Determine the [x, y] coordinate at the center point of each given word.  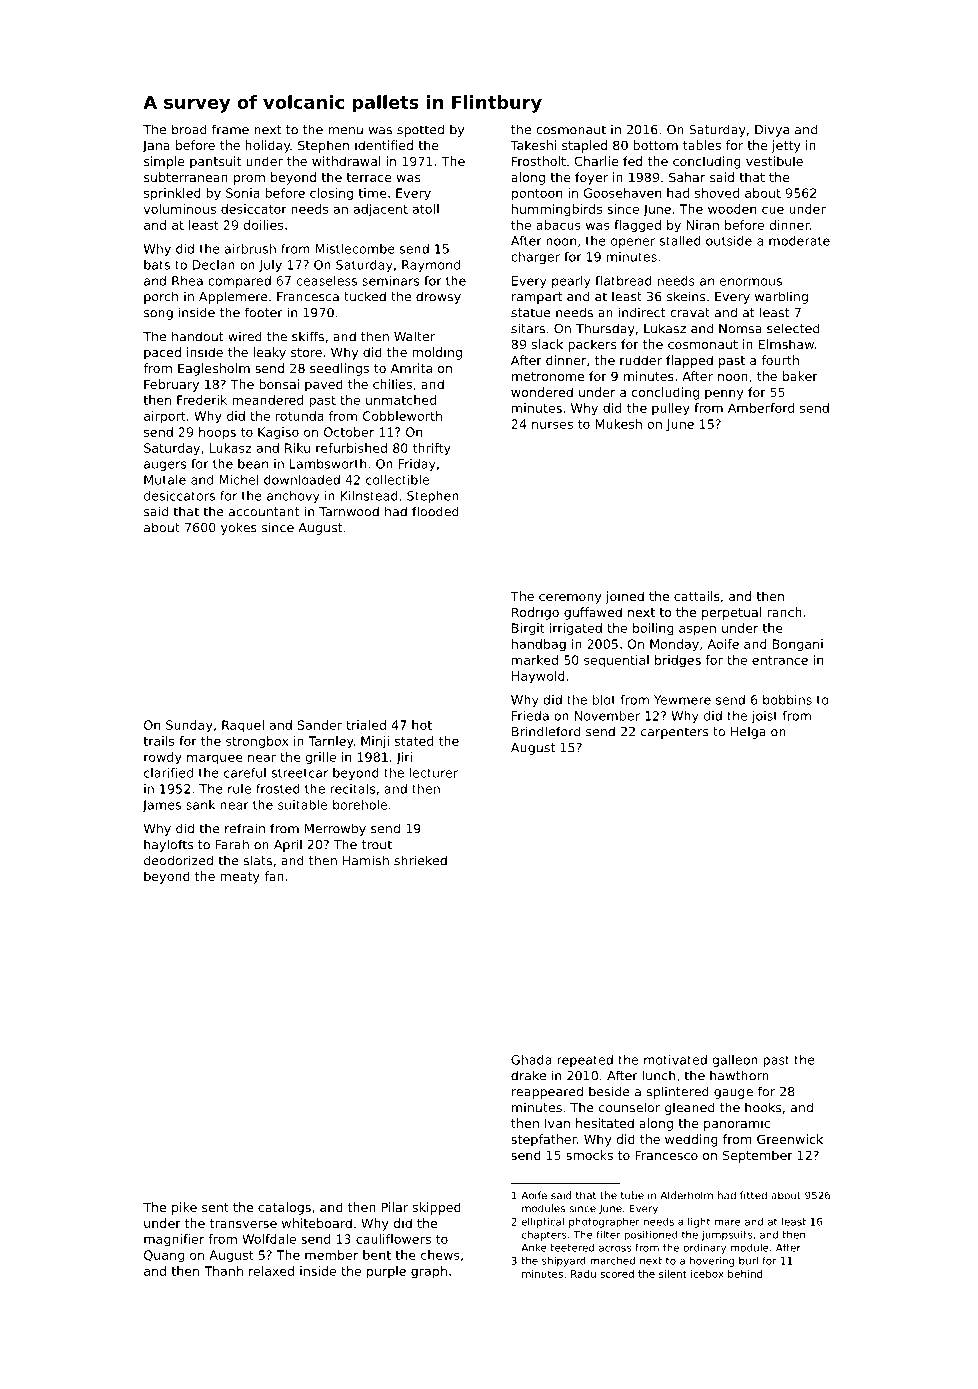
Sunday [189, 726]
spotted [420, 130]
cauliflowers [393, 1239]
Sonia [243, 193]
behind [745, 1274]
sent [215, 1207]
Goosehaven [622, 193]
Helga [748, 732]
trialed [366, 725]
